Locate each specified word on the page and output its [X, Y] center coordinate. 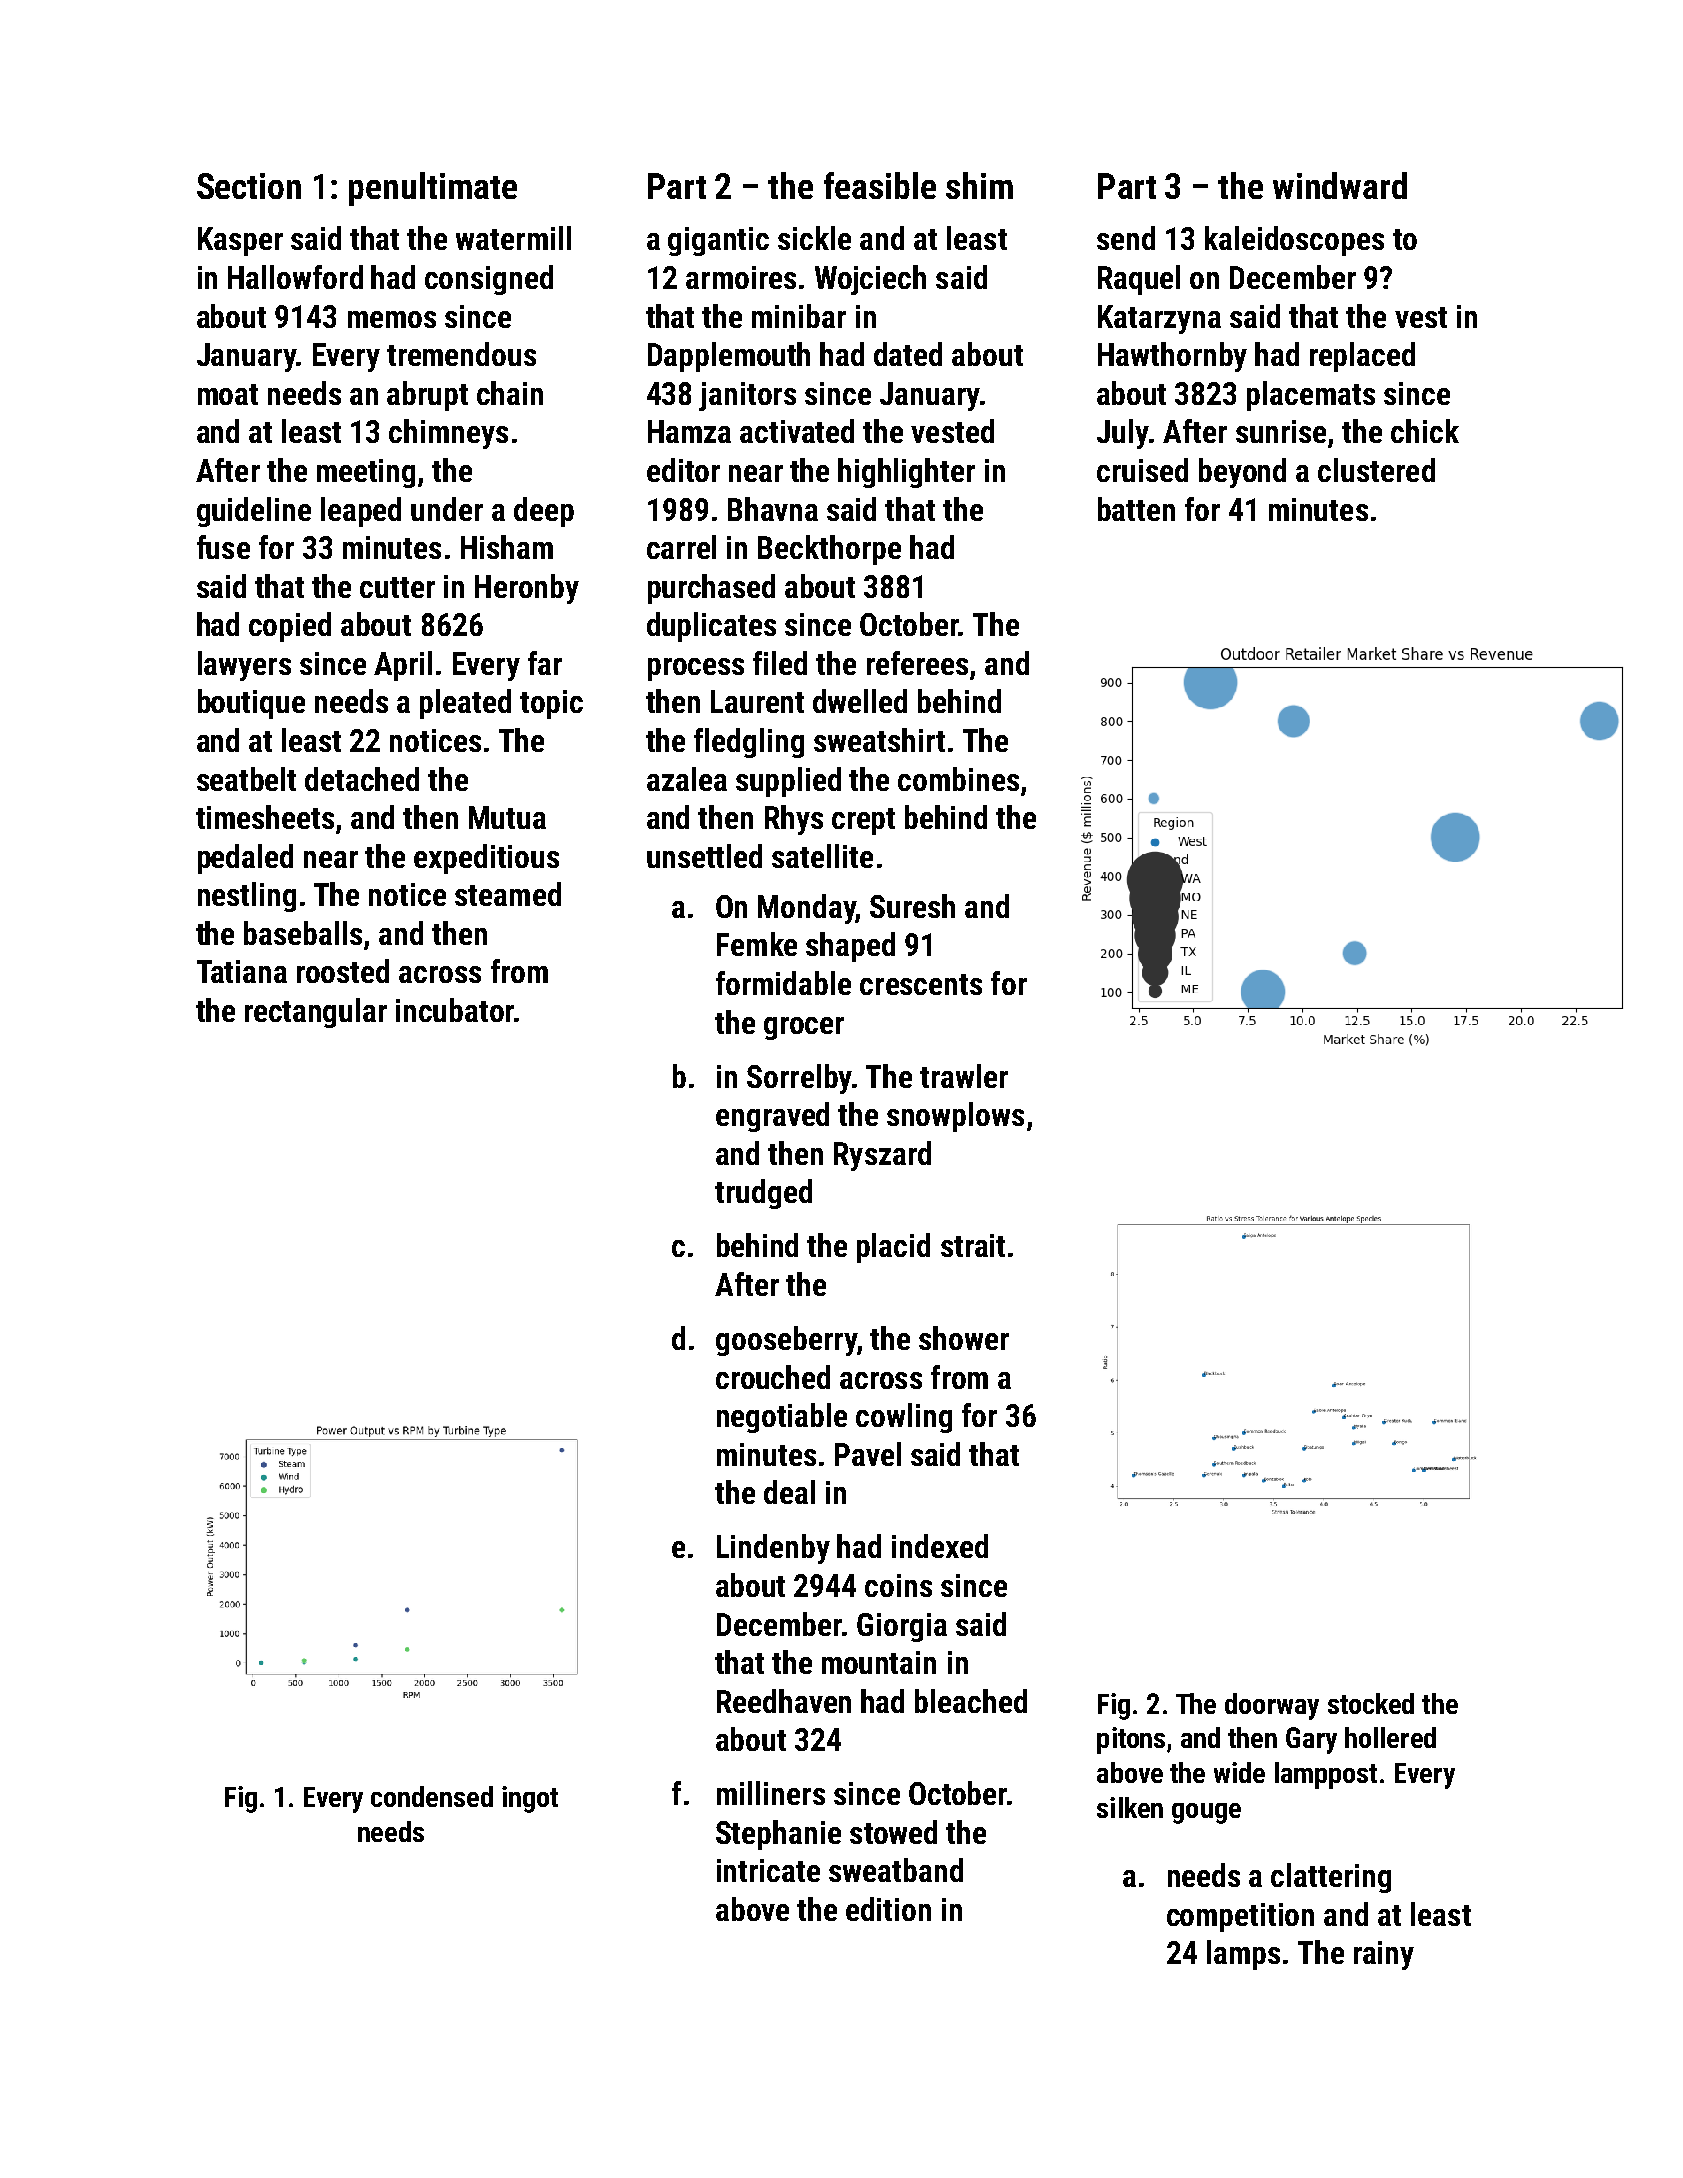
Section [249, 186]
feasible [880, 185]
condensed [432, 1796]
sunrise [1281, 431]
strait [973, 1245]
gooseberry [786, 1341]
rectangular [316, 1013]
